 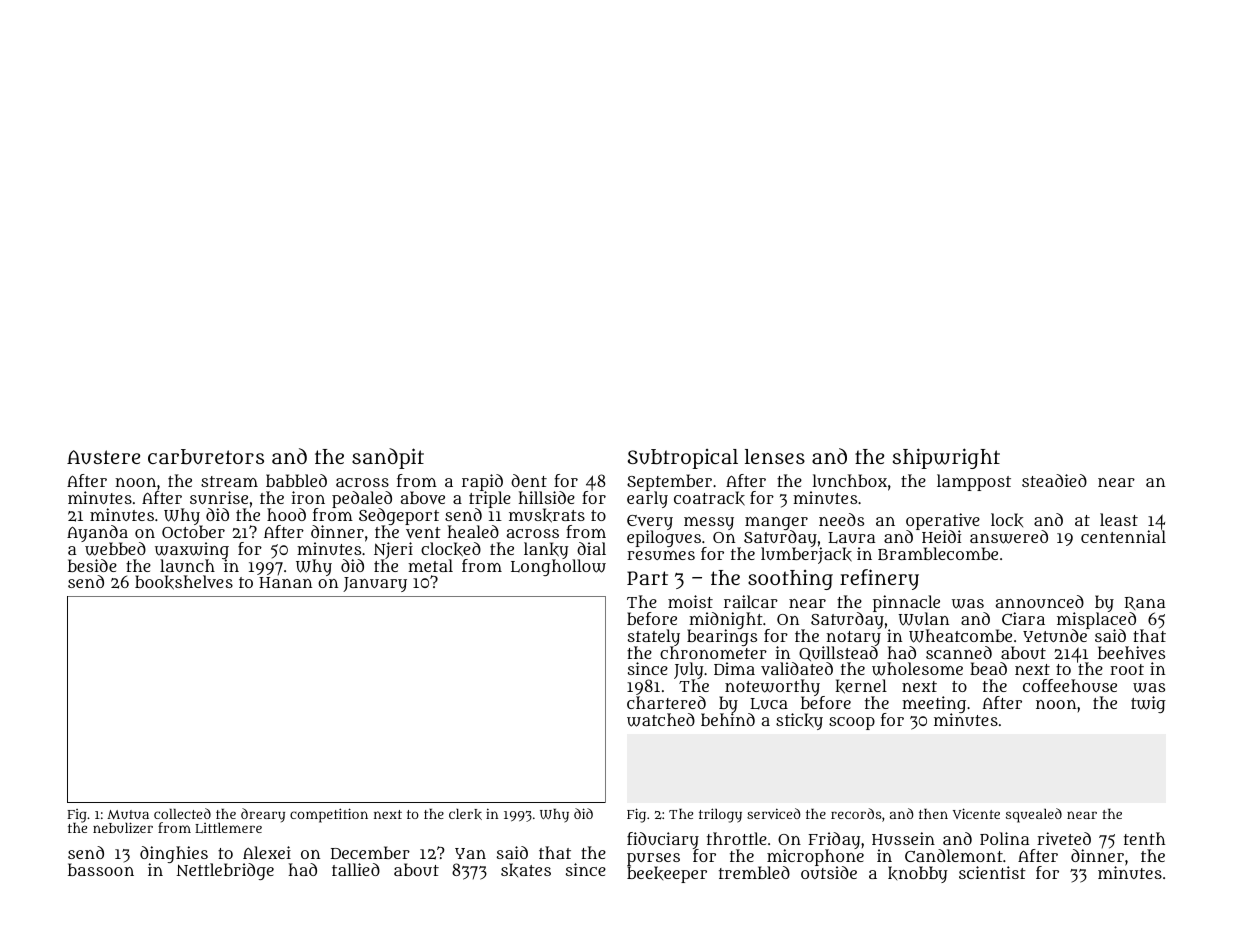 I want to click on lamppost, so click(x=974, y=482).
